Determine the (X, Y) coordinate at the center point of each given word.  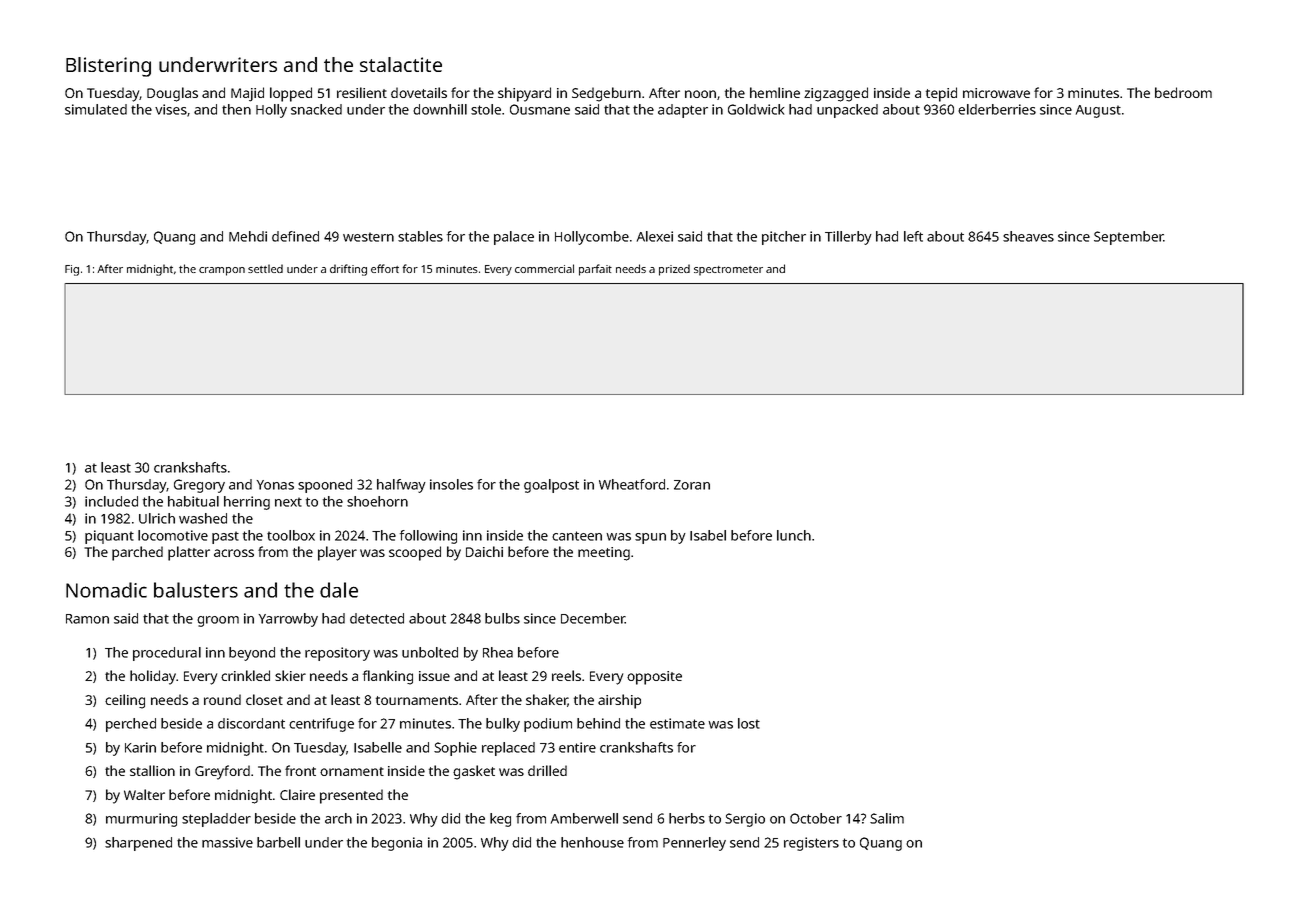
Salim (887, 818)
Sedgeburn (606, 94)
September (1129, 238)
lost (749, 723)
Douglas (172, 94)
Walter (144, 794)
